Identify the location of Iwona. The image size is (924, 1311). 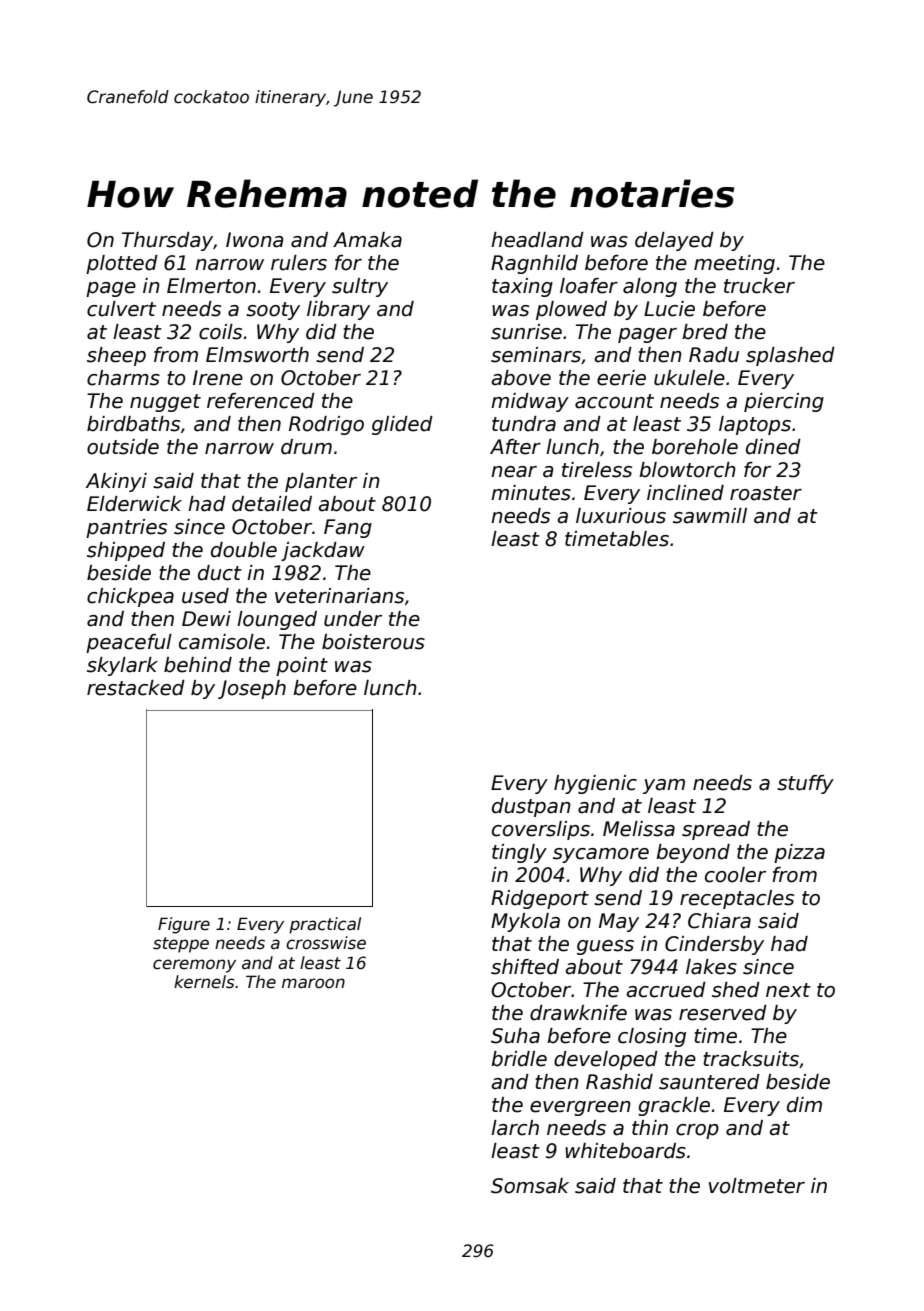
(255, 240).
